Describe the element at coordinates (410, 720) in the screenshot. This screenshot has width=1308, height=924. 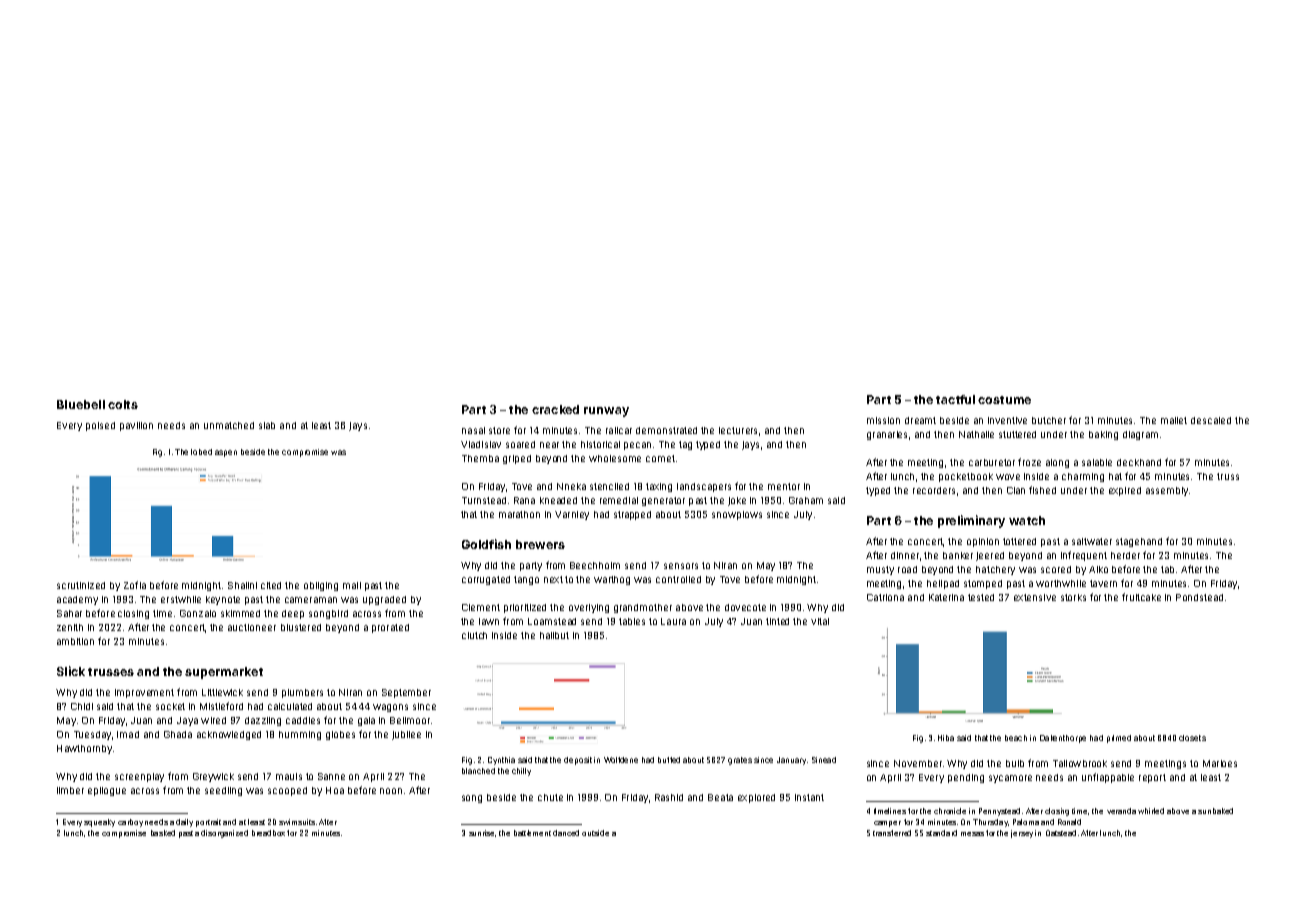
I see `Bellmoor` at that location.
